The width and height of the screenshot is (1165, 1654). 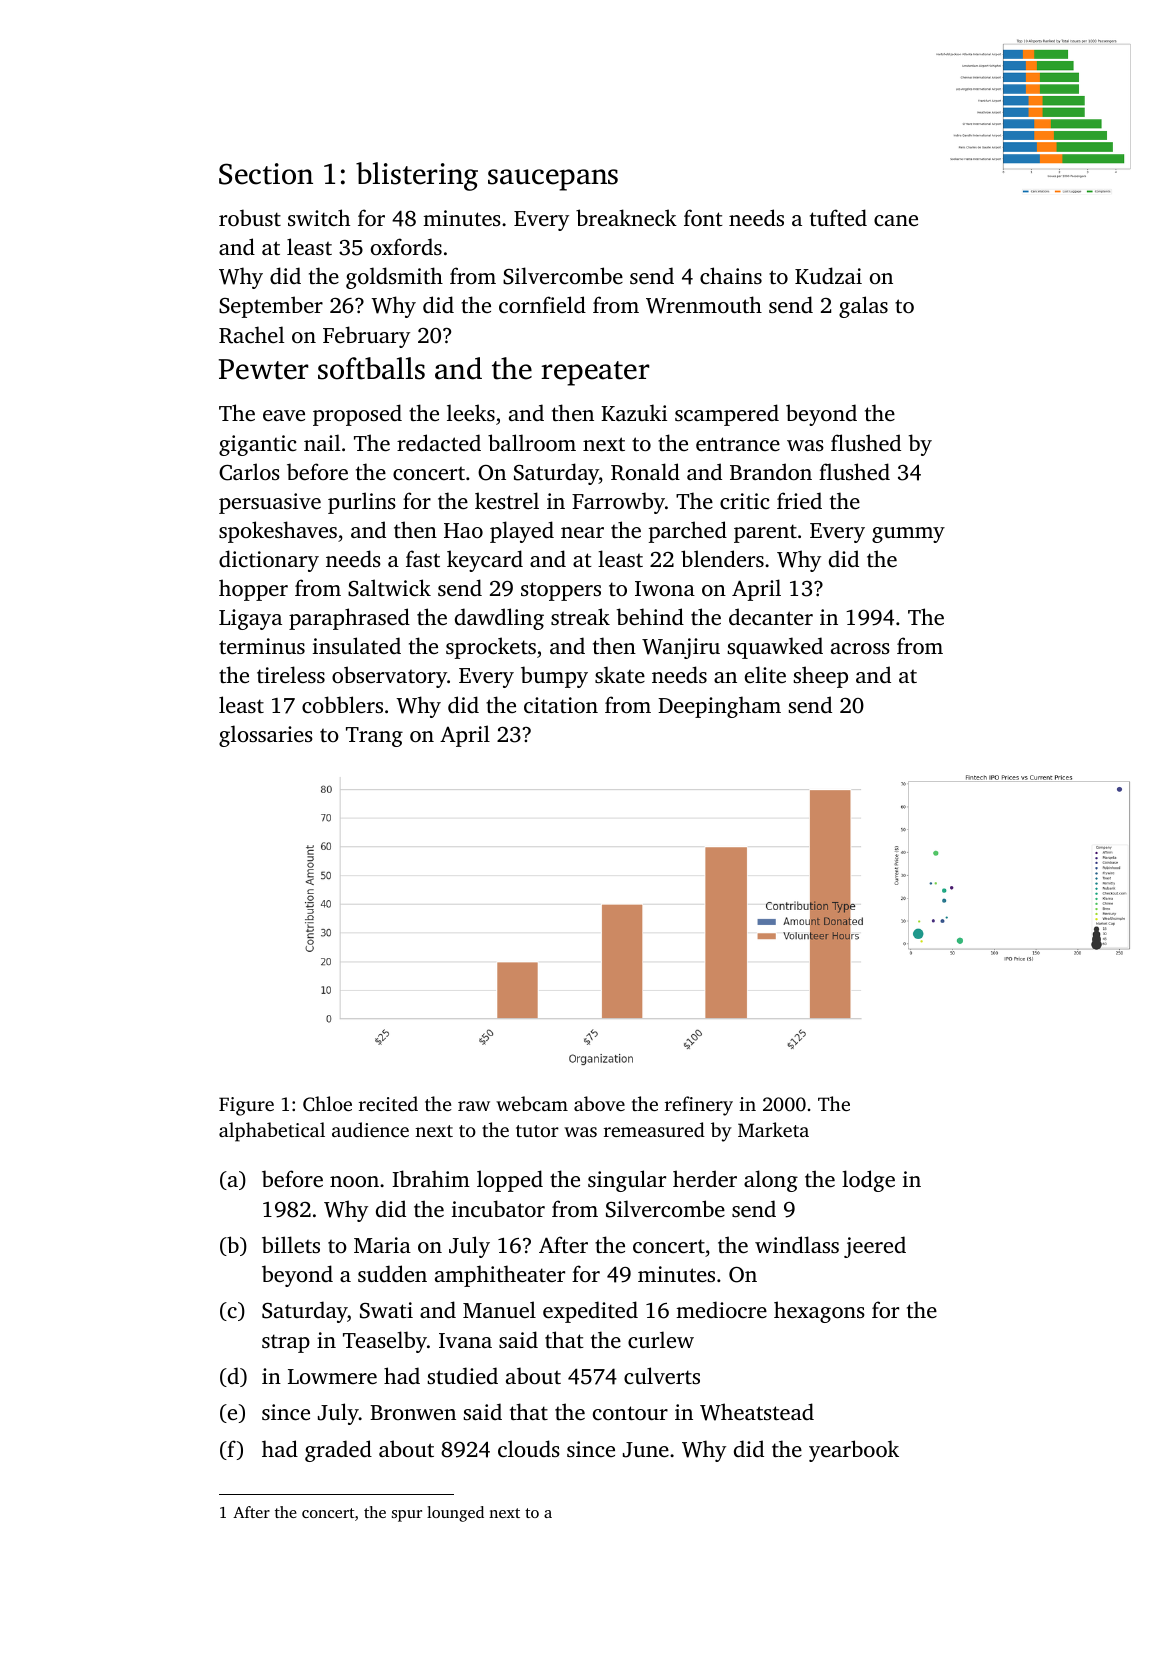 I want to click on ballroom, so click(x=532, y=442).
